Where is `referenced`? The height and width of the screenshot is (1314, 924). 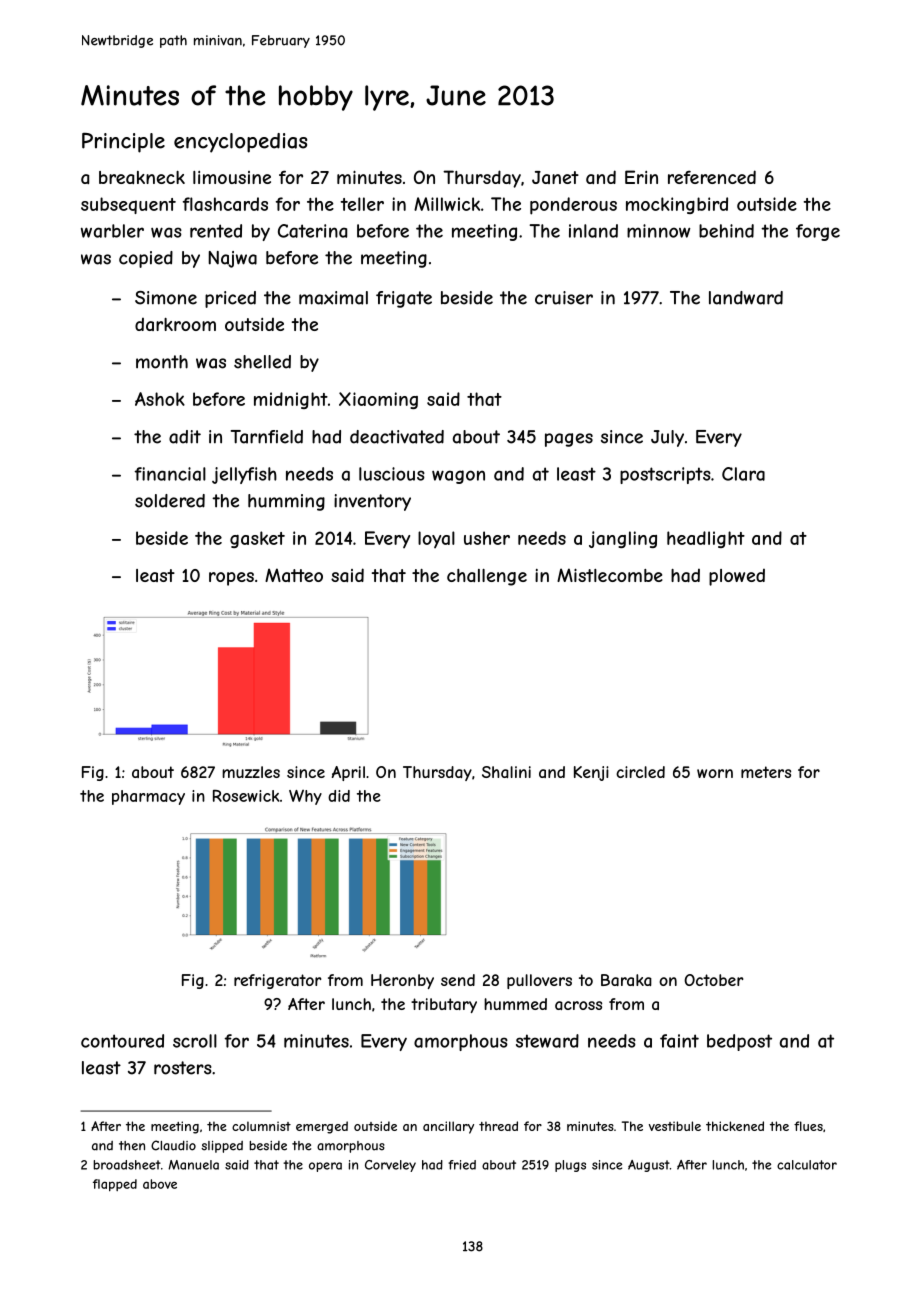
referenced is located at coordinates (712, 177).
